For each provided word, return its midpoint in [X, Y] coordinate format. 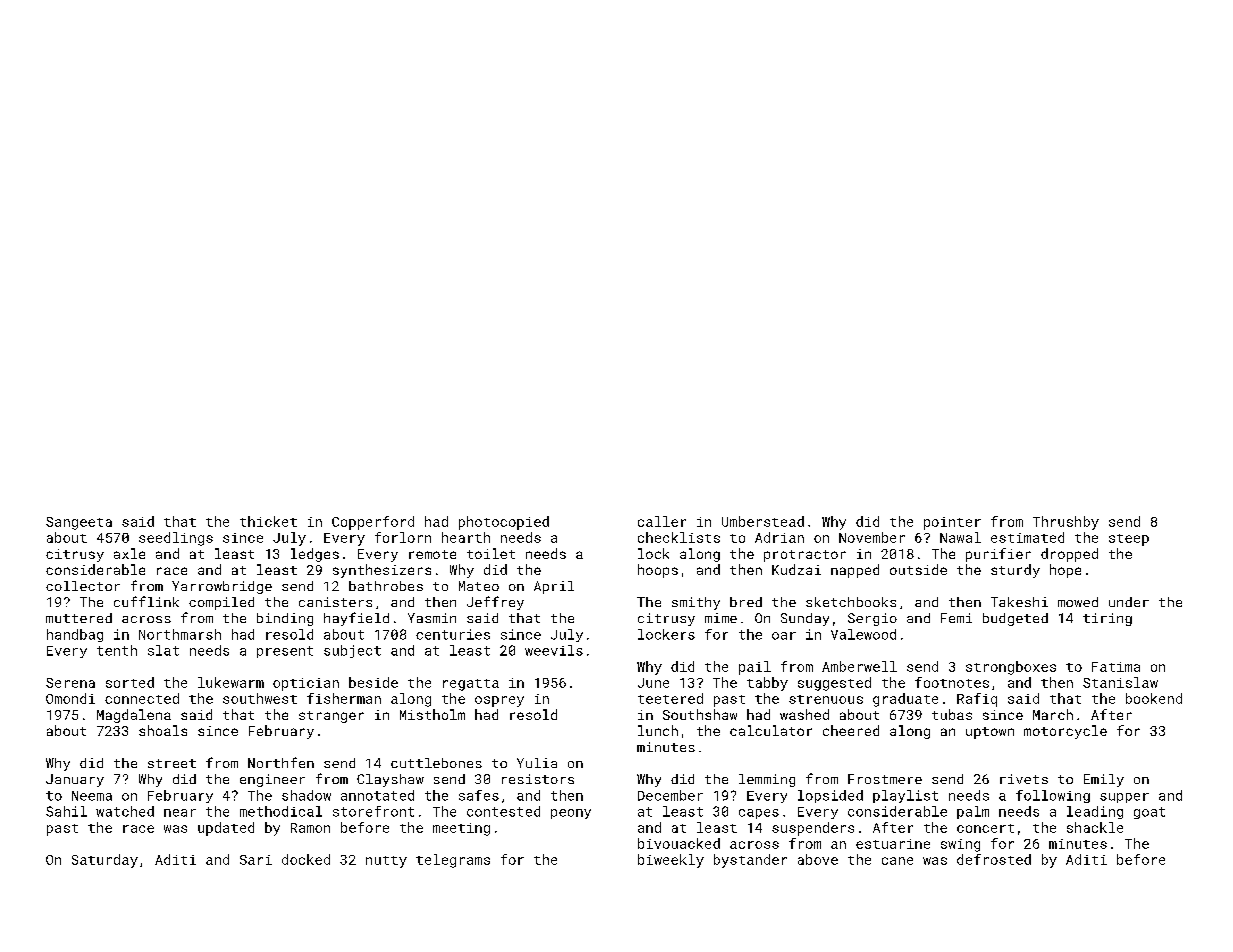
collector [83, 586]
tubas [952, 714]
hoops [658, 571]
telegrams [453, 861]
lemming [767, 780]
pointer [952, 523]
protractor [805, 556]
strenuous [826, 699]
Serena [70, 683]
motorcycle [1065, 732]
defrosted [994, 859]
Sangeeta [79, 523]
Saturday [105, 861]
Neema [92, 796]
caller [662, 521]
